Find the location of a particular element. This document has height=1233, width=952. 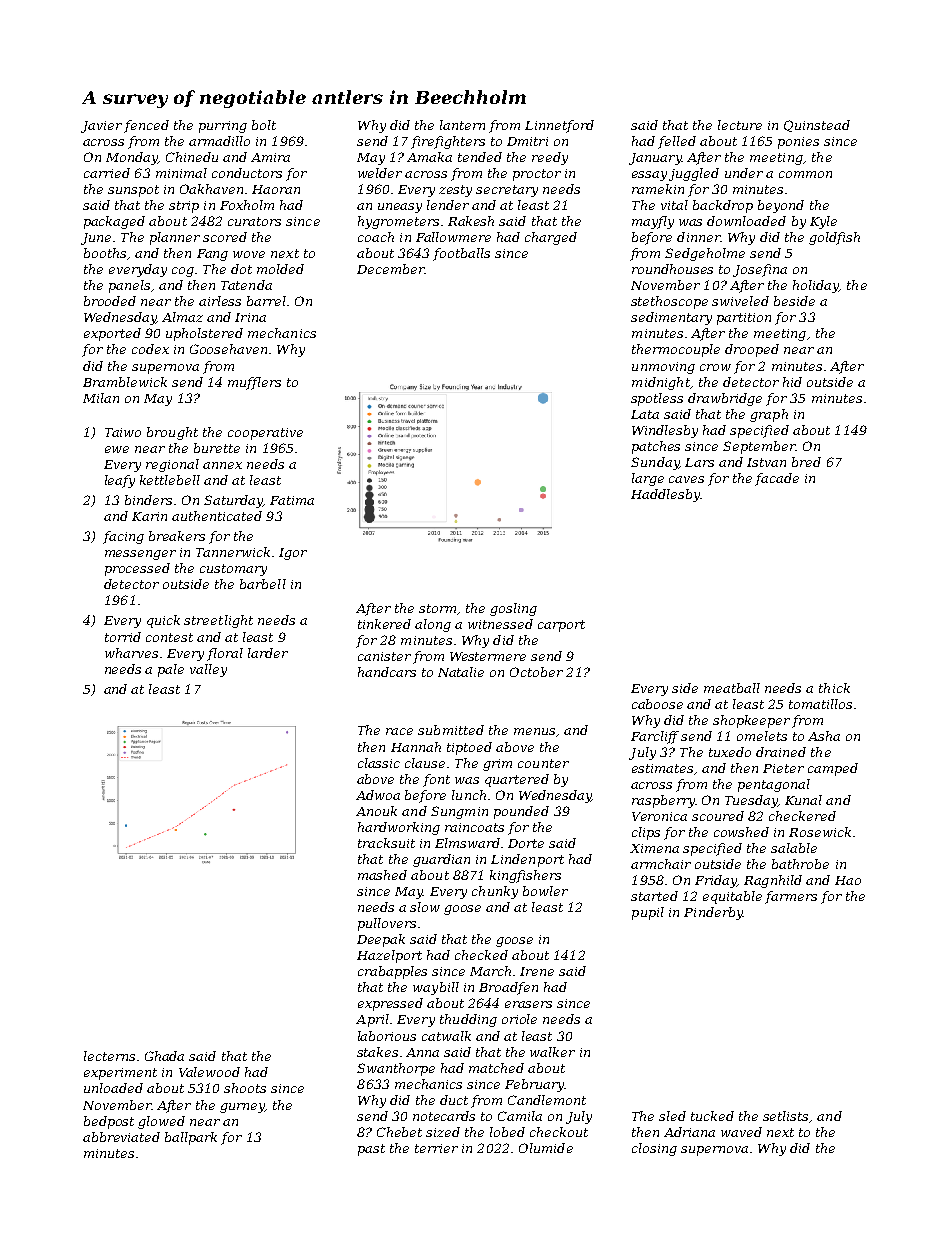

swiveled is located at coordinates (740, 301).
